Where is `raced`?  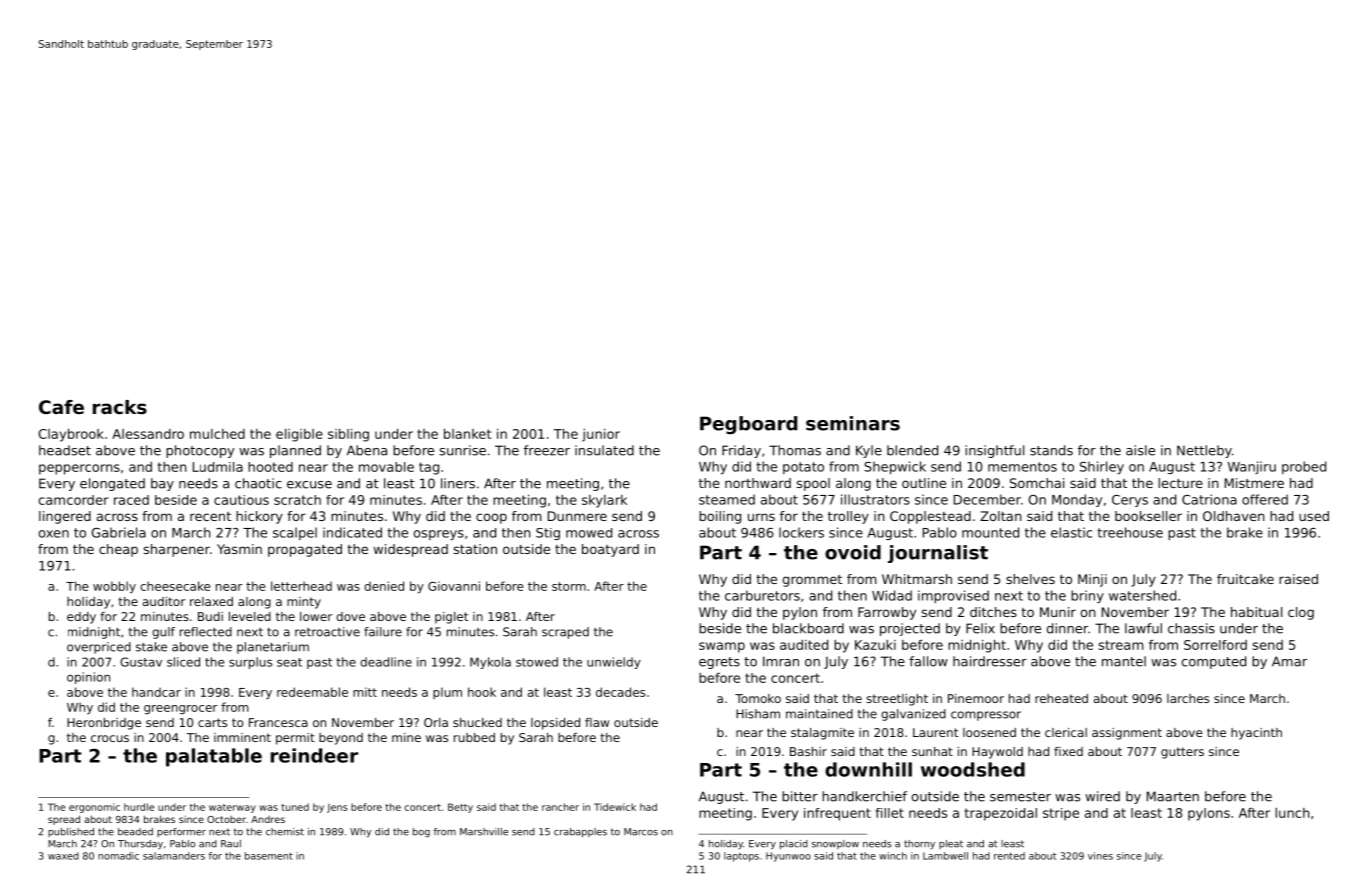
raced is located at coordinates (131, 500).
